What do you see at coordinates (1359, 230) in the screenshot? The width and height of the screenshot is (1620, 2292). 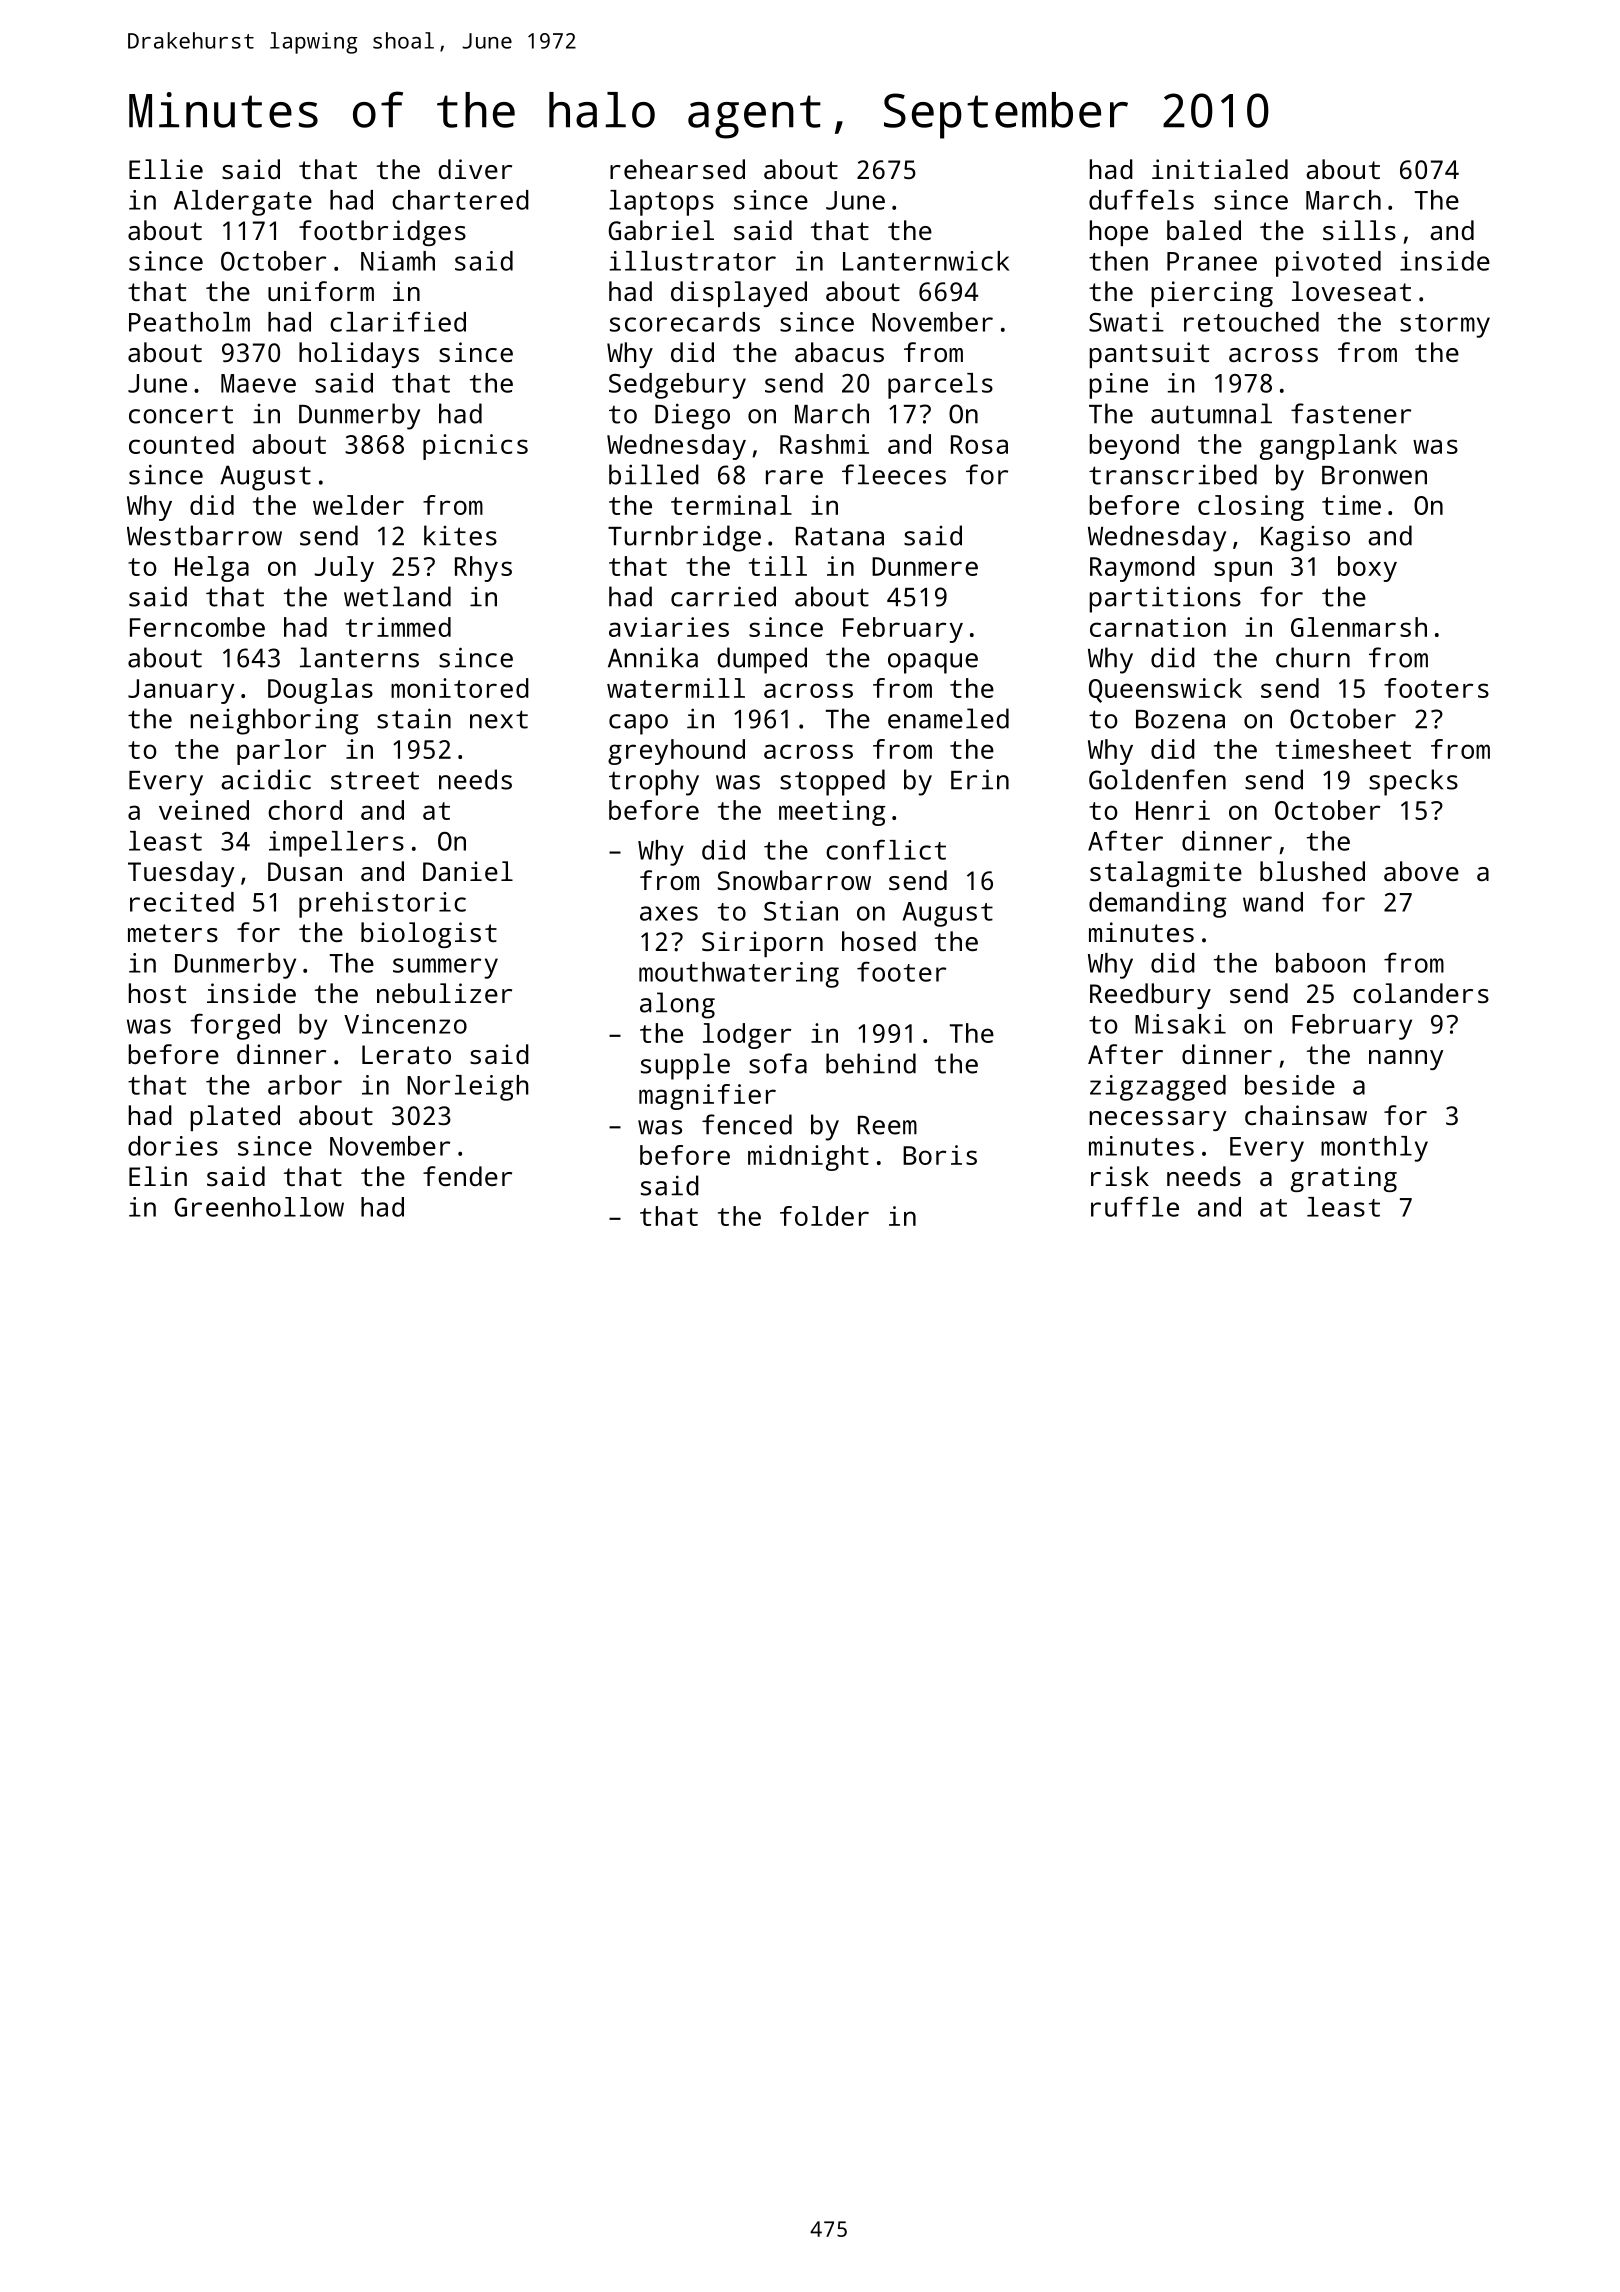 I see `sills` at bounding box center [1359, 230].
